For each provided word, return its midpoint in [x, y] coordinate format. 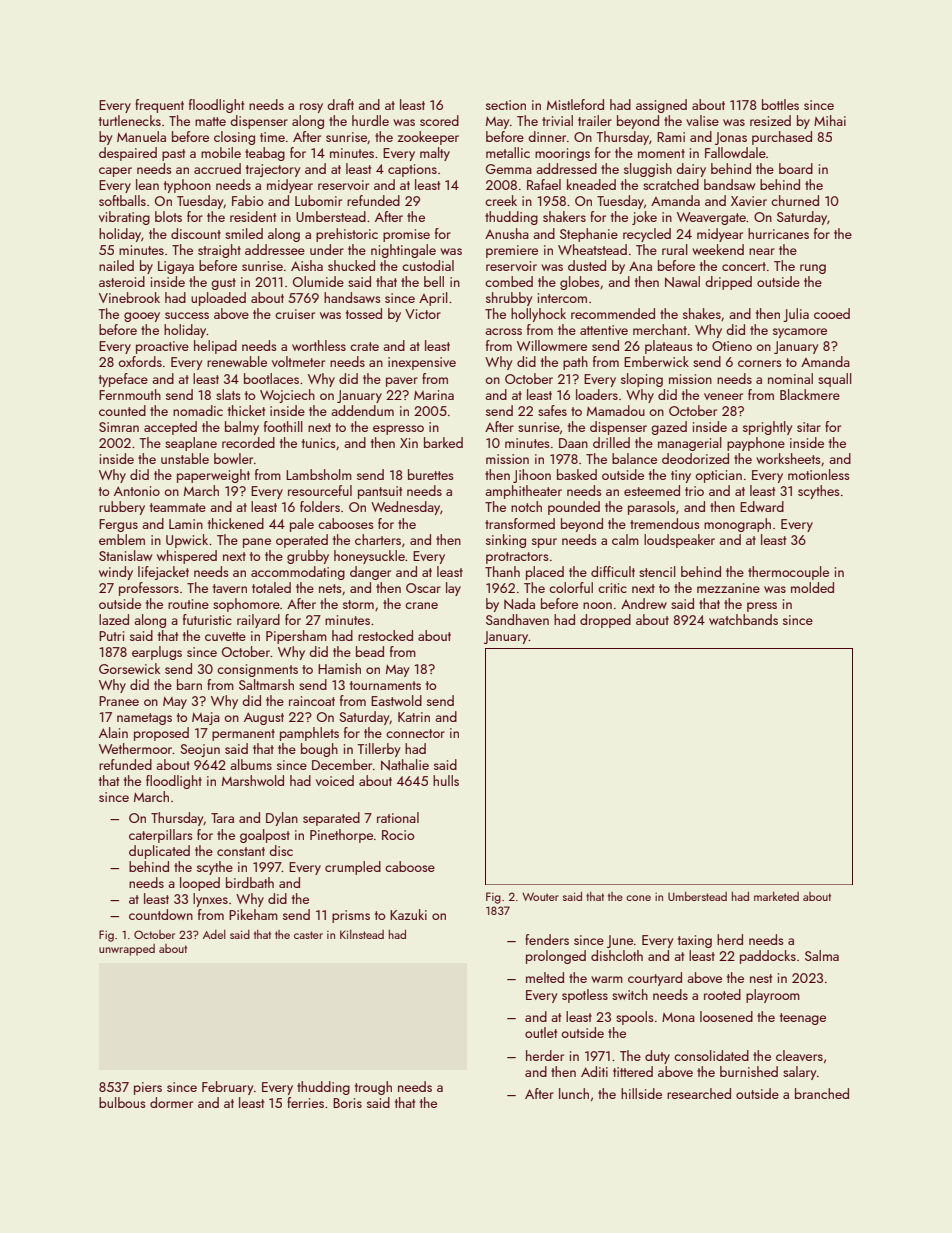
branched [822, 1093]
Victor [423, 314]
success [187, 315]
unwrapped [127, 950]
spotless [585, 996]
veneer [723, 396]
